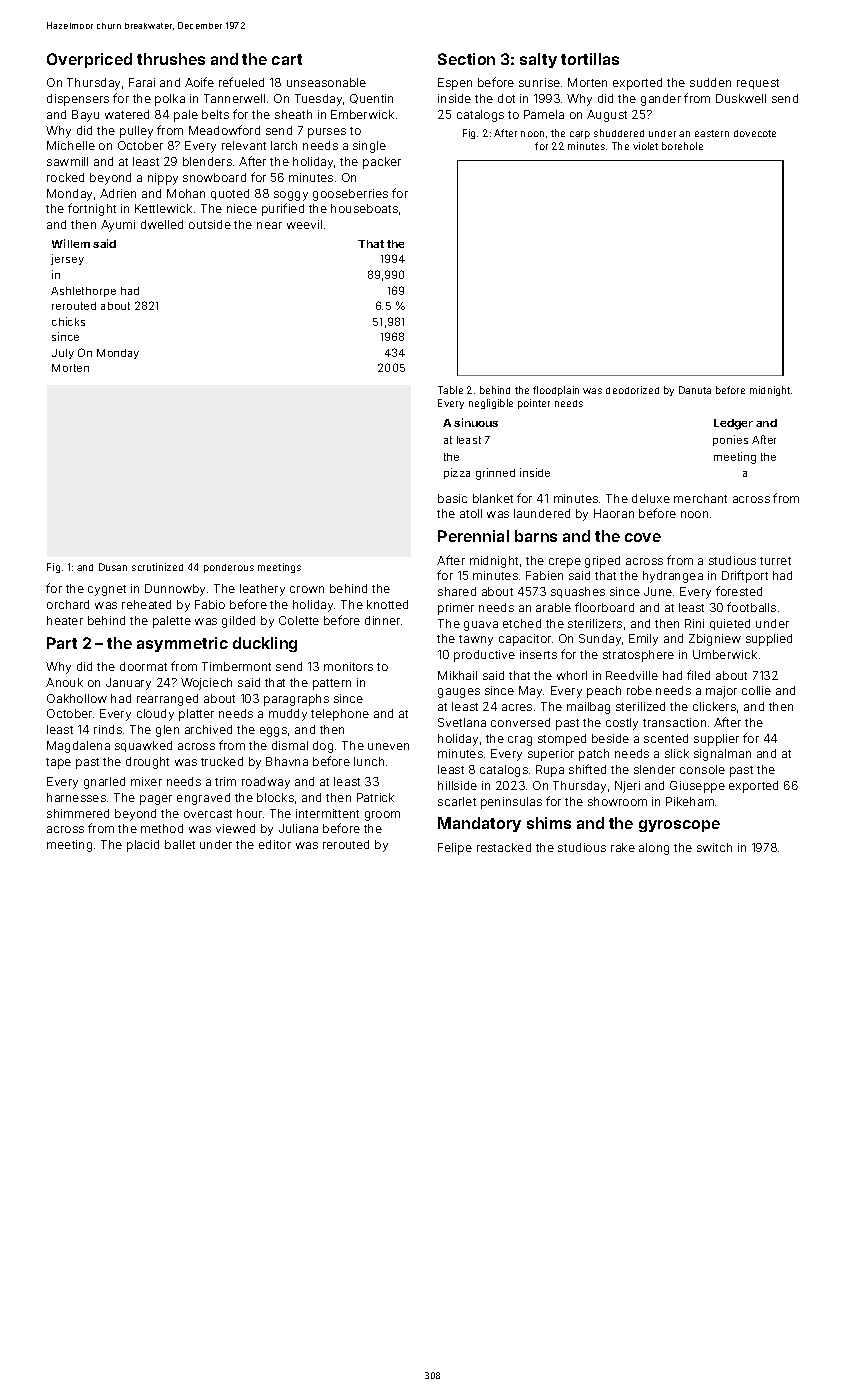  Describe the element at coordinates (733, 424) in the screenshot. I see `Ledger` at that location.
